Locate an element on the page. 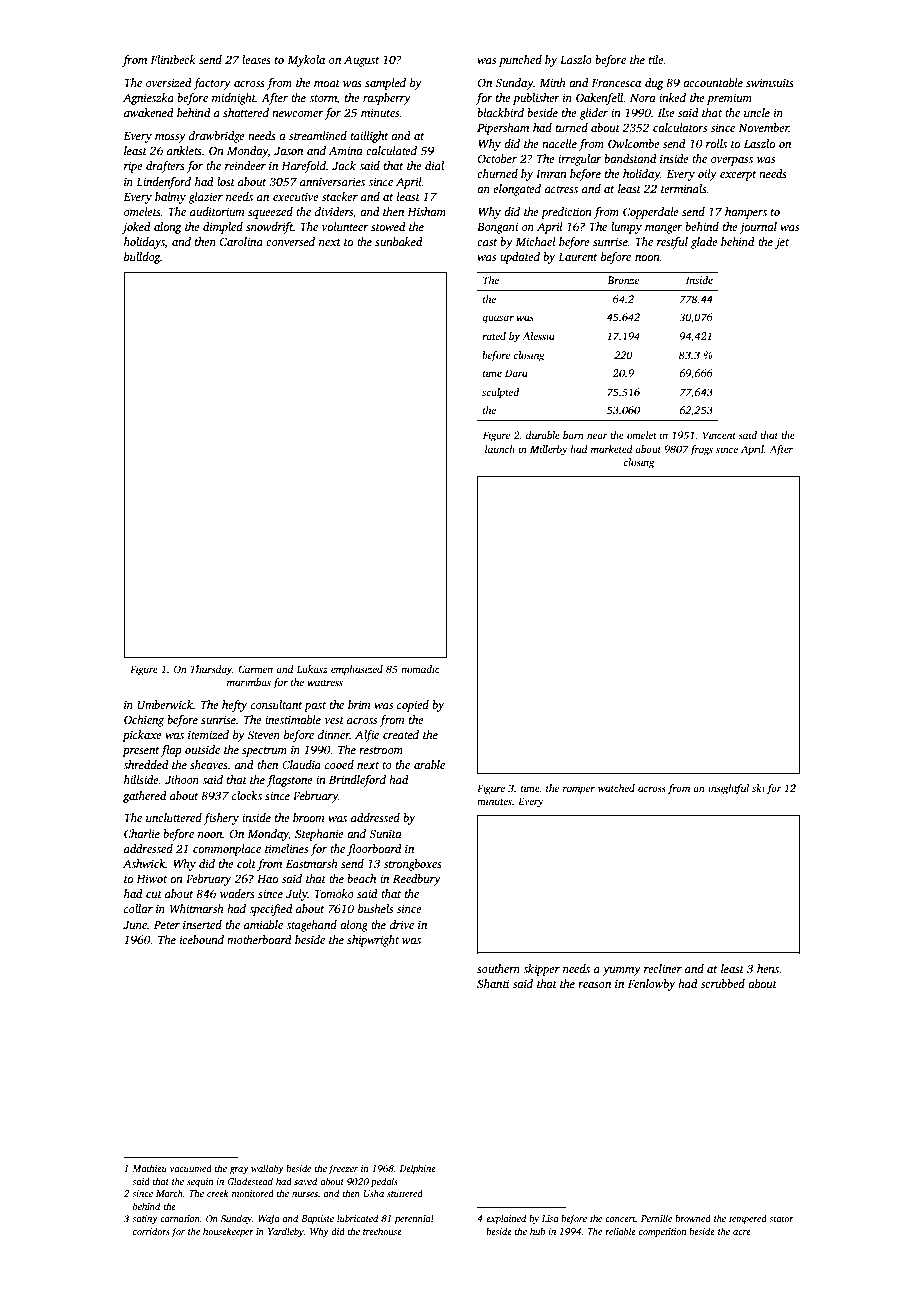 The width and height of the document is (924, 1308). August is located at coordinates (362, 61).
